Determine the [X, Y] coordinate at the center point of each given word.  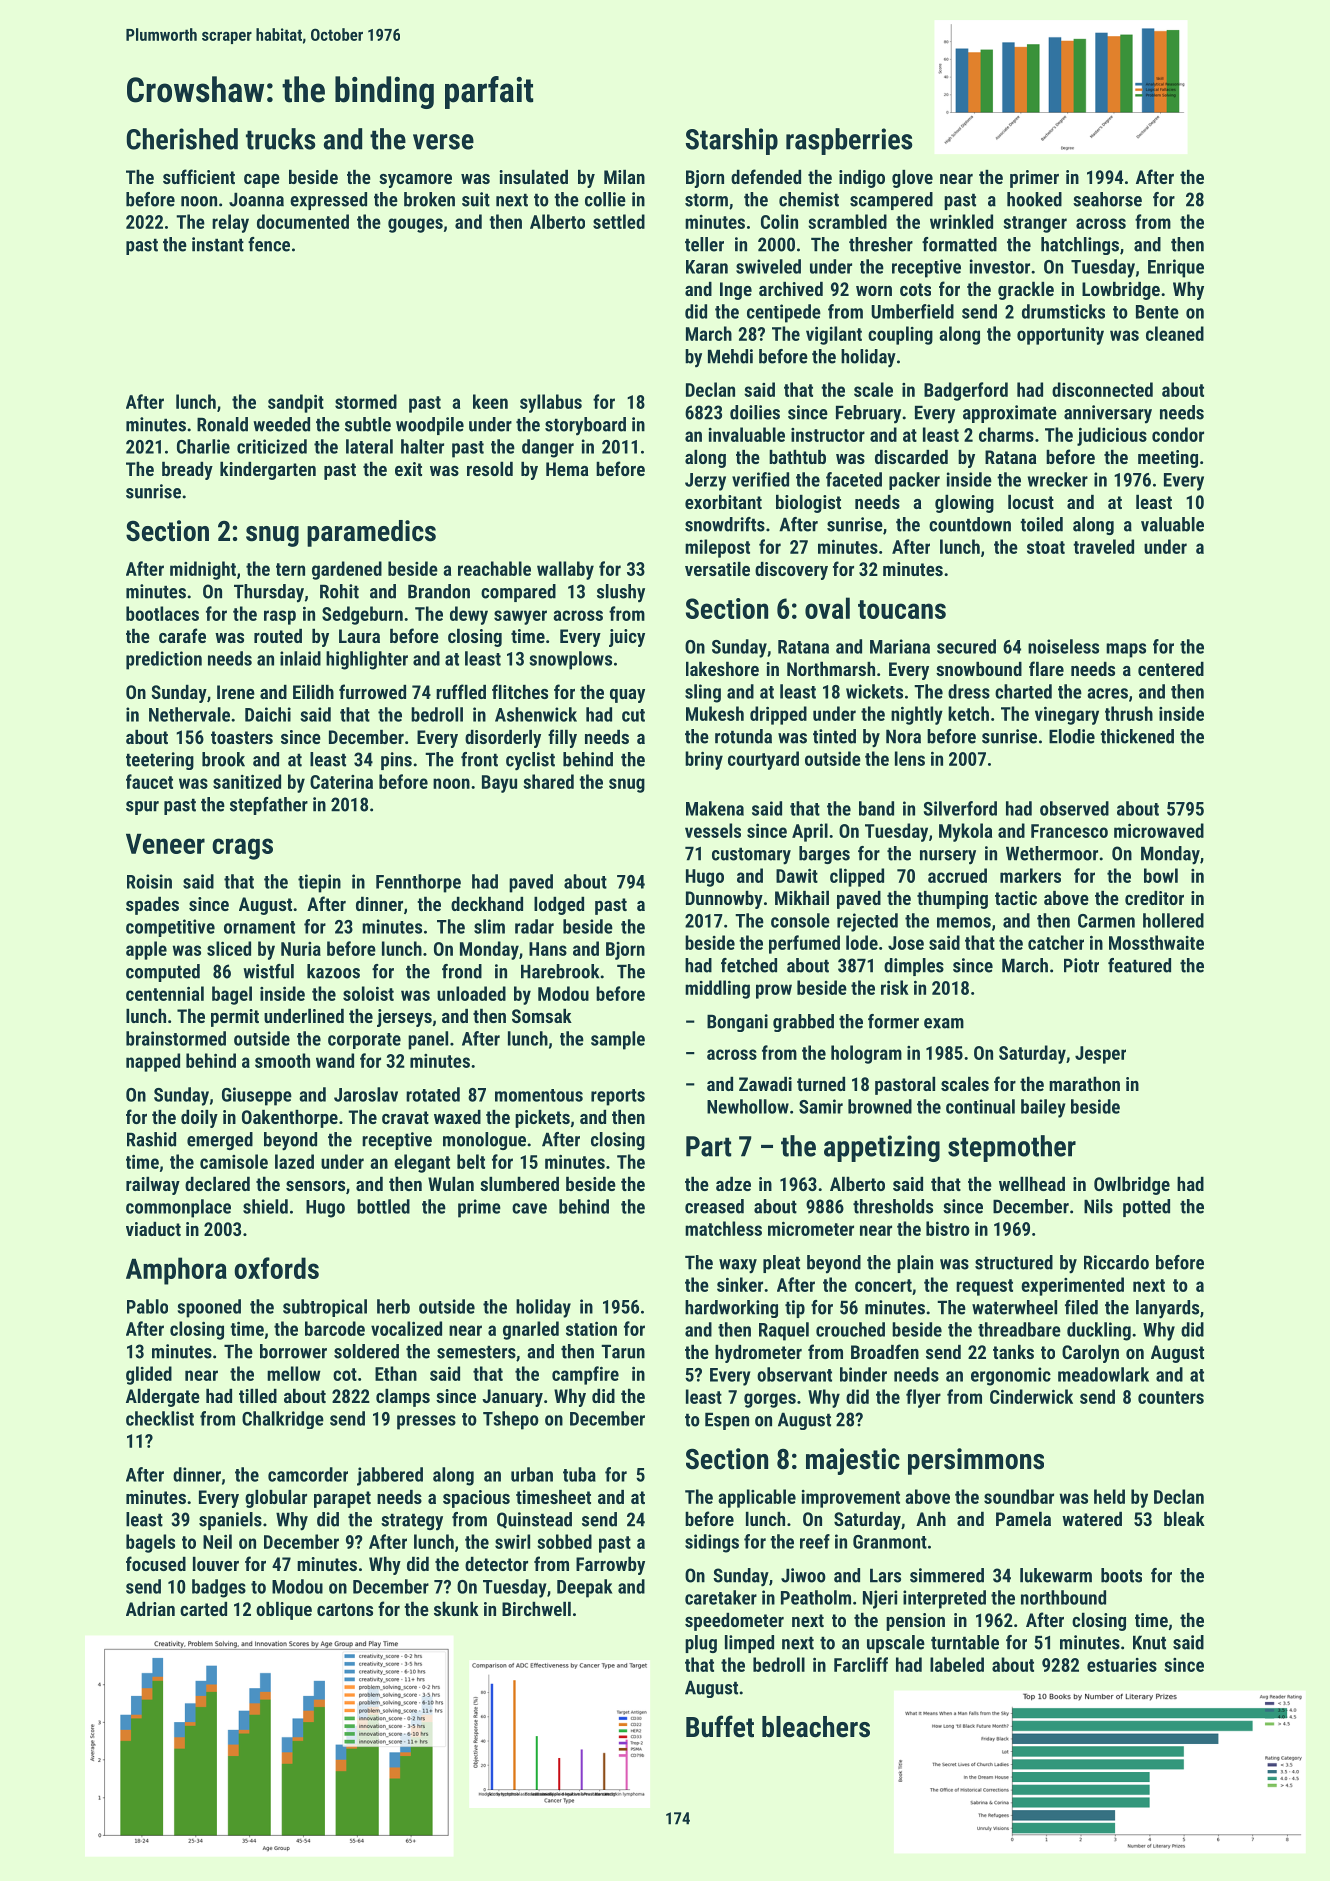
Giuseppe [257, 1096]
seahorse [1107, 199]
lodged [559, 906]
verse [443, 142]
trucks [280, 139]
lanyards [1167, 1309]
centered [1171, 669]
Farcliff [861, 1664]
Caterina [341, 782]
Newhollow [748, 1106]
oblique [284, 1611]
